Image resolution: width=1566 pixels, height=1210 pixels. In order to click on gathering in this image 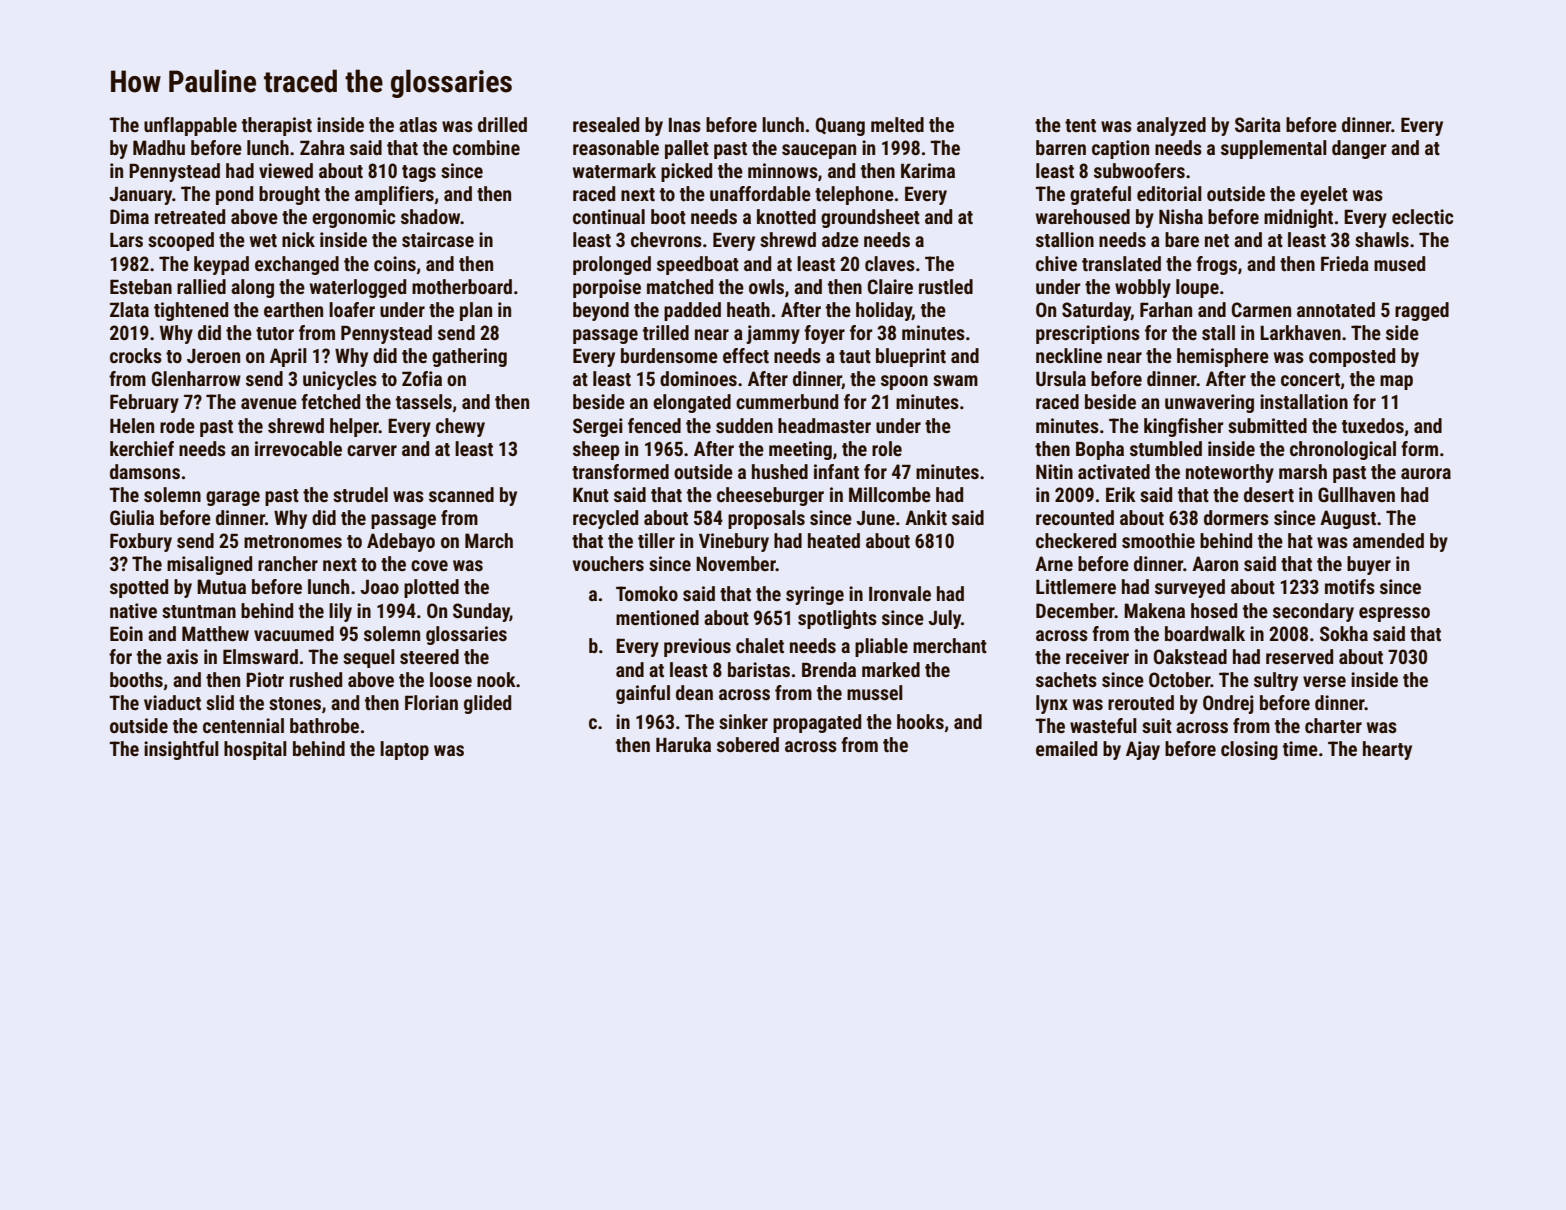, I will do `click(469, 357)`.
